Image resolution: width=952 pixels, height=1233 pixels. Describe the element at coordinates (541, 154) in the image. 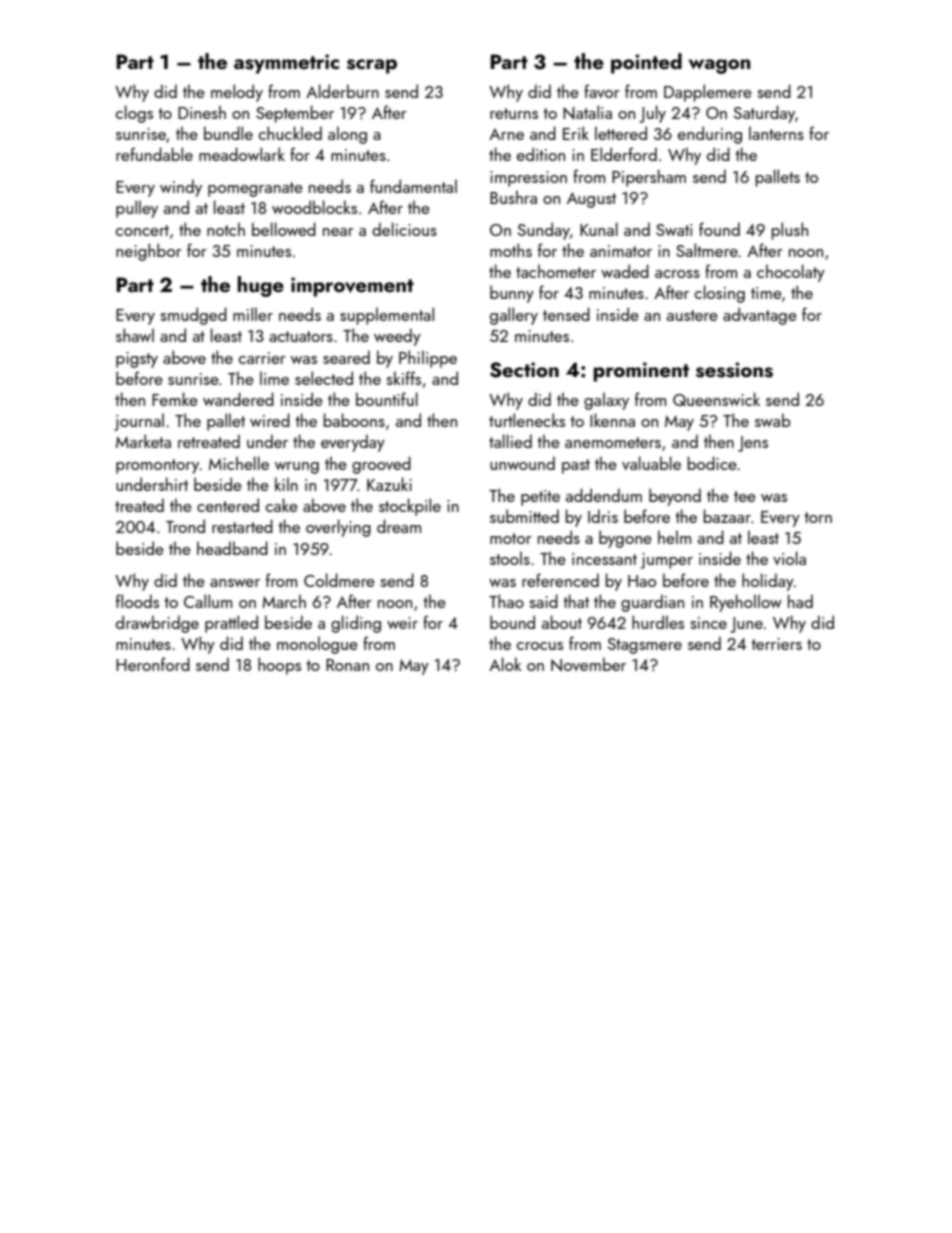

I see `edition` at that location.
